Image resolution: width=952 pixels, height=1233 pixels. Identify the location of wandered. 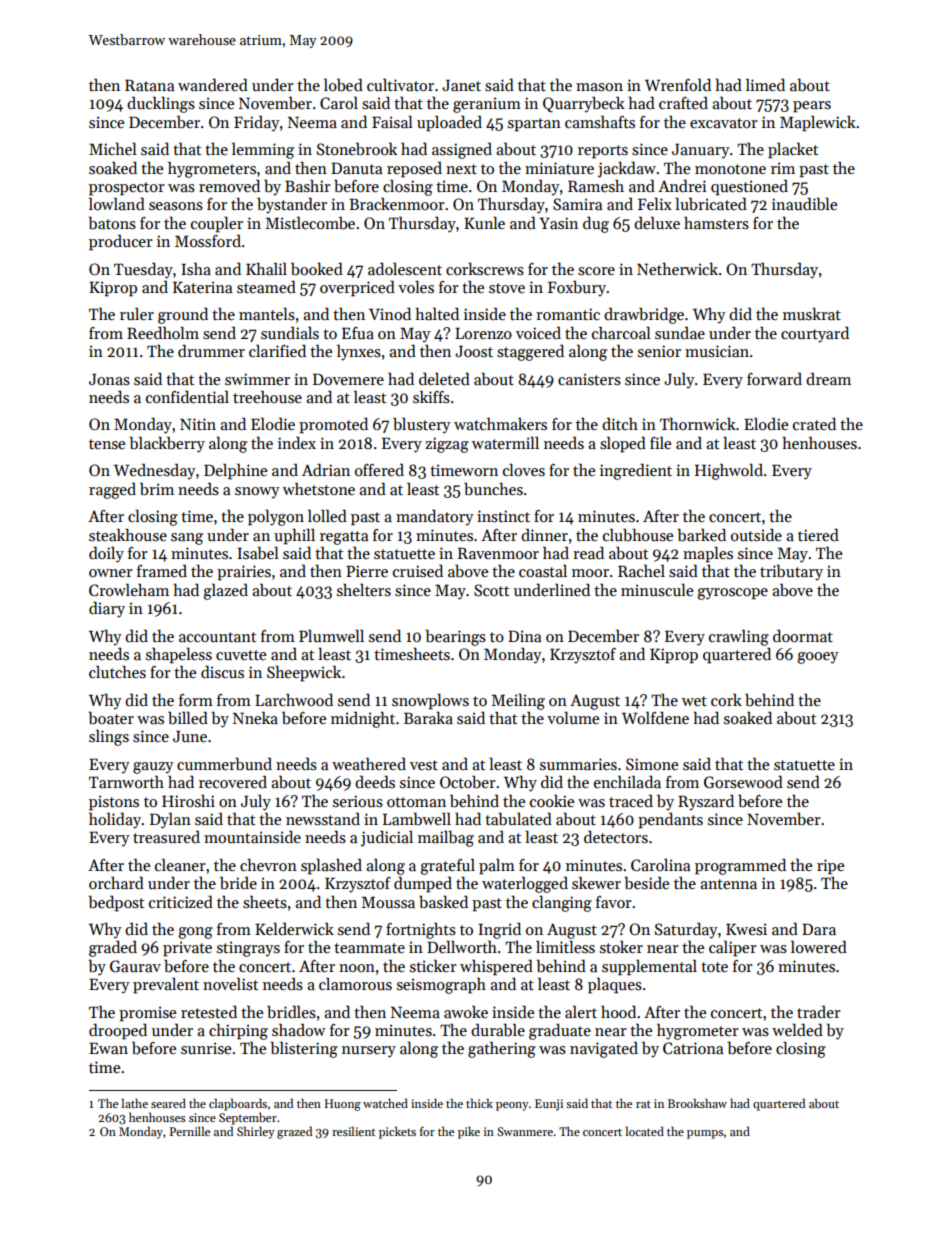
(213, 84).
